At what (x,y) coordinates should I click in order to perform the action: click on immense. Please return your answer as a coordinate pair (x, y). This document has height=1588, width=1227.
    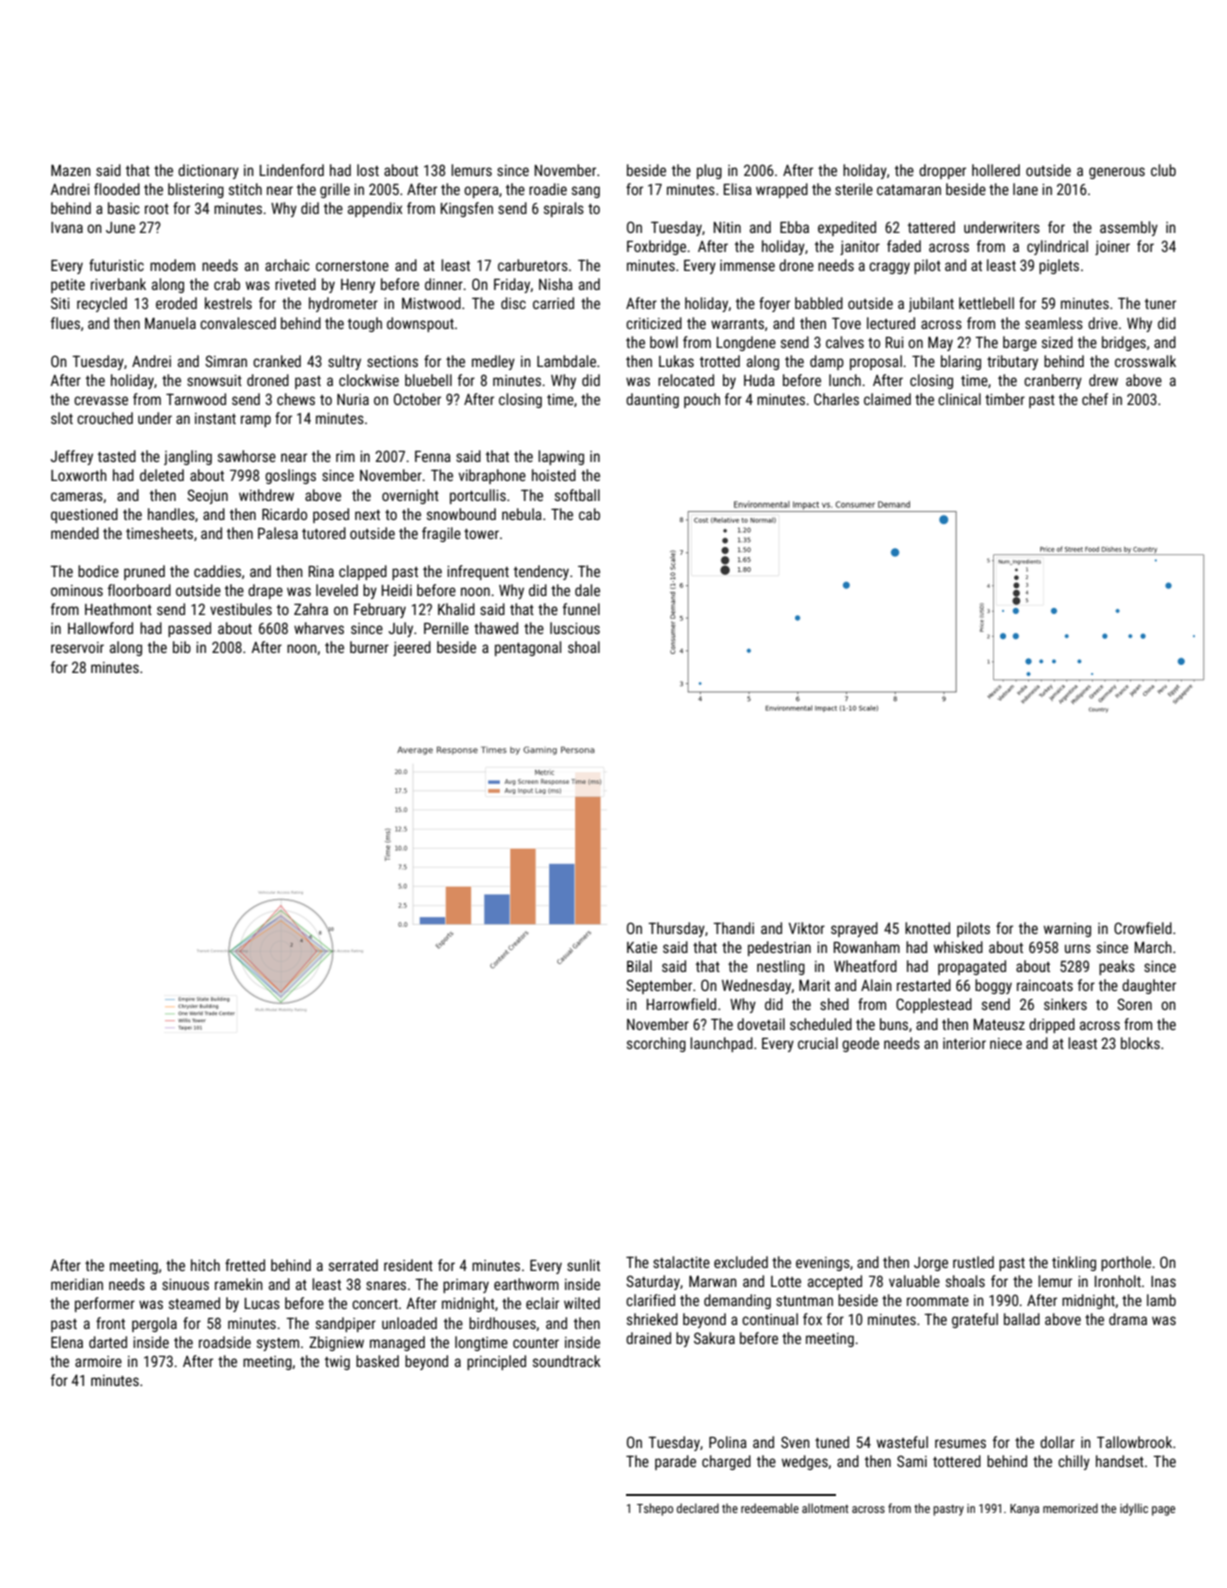
    Looking at the image, I should click on (747, 265).
